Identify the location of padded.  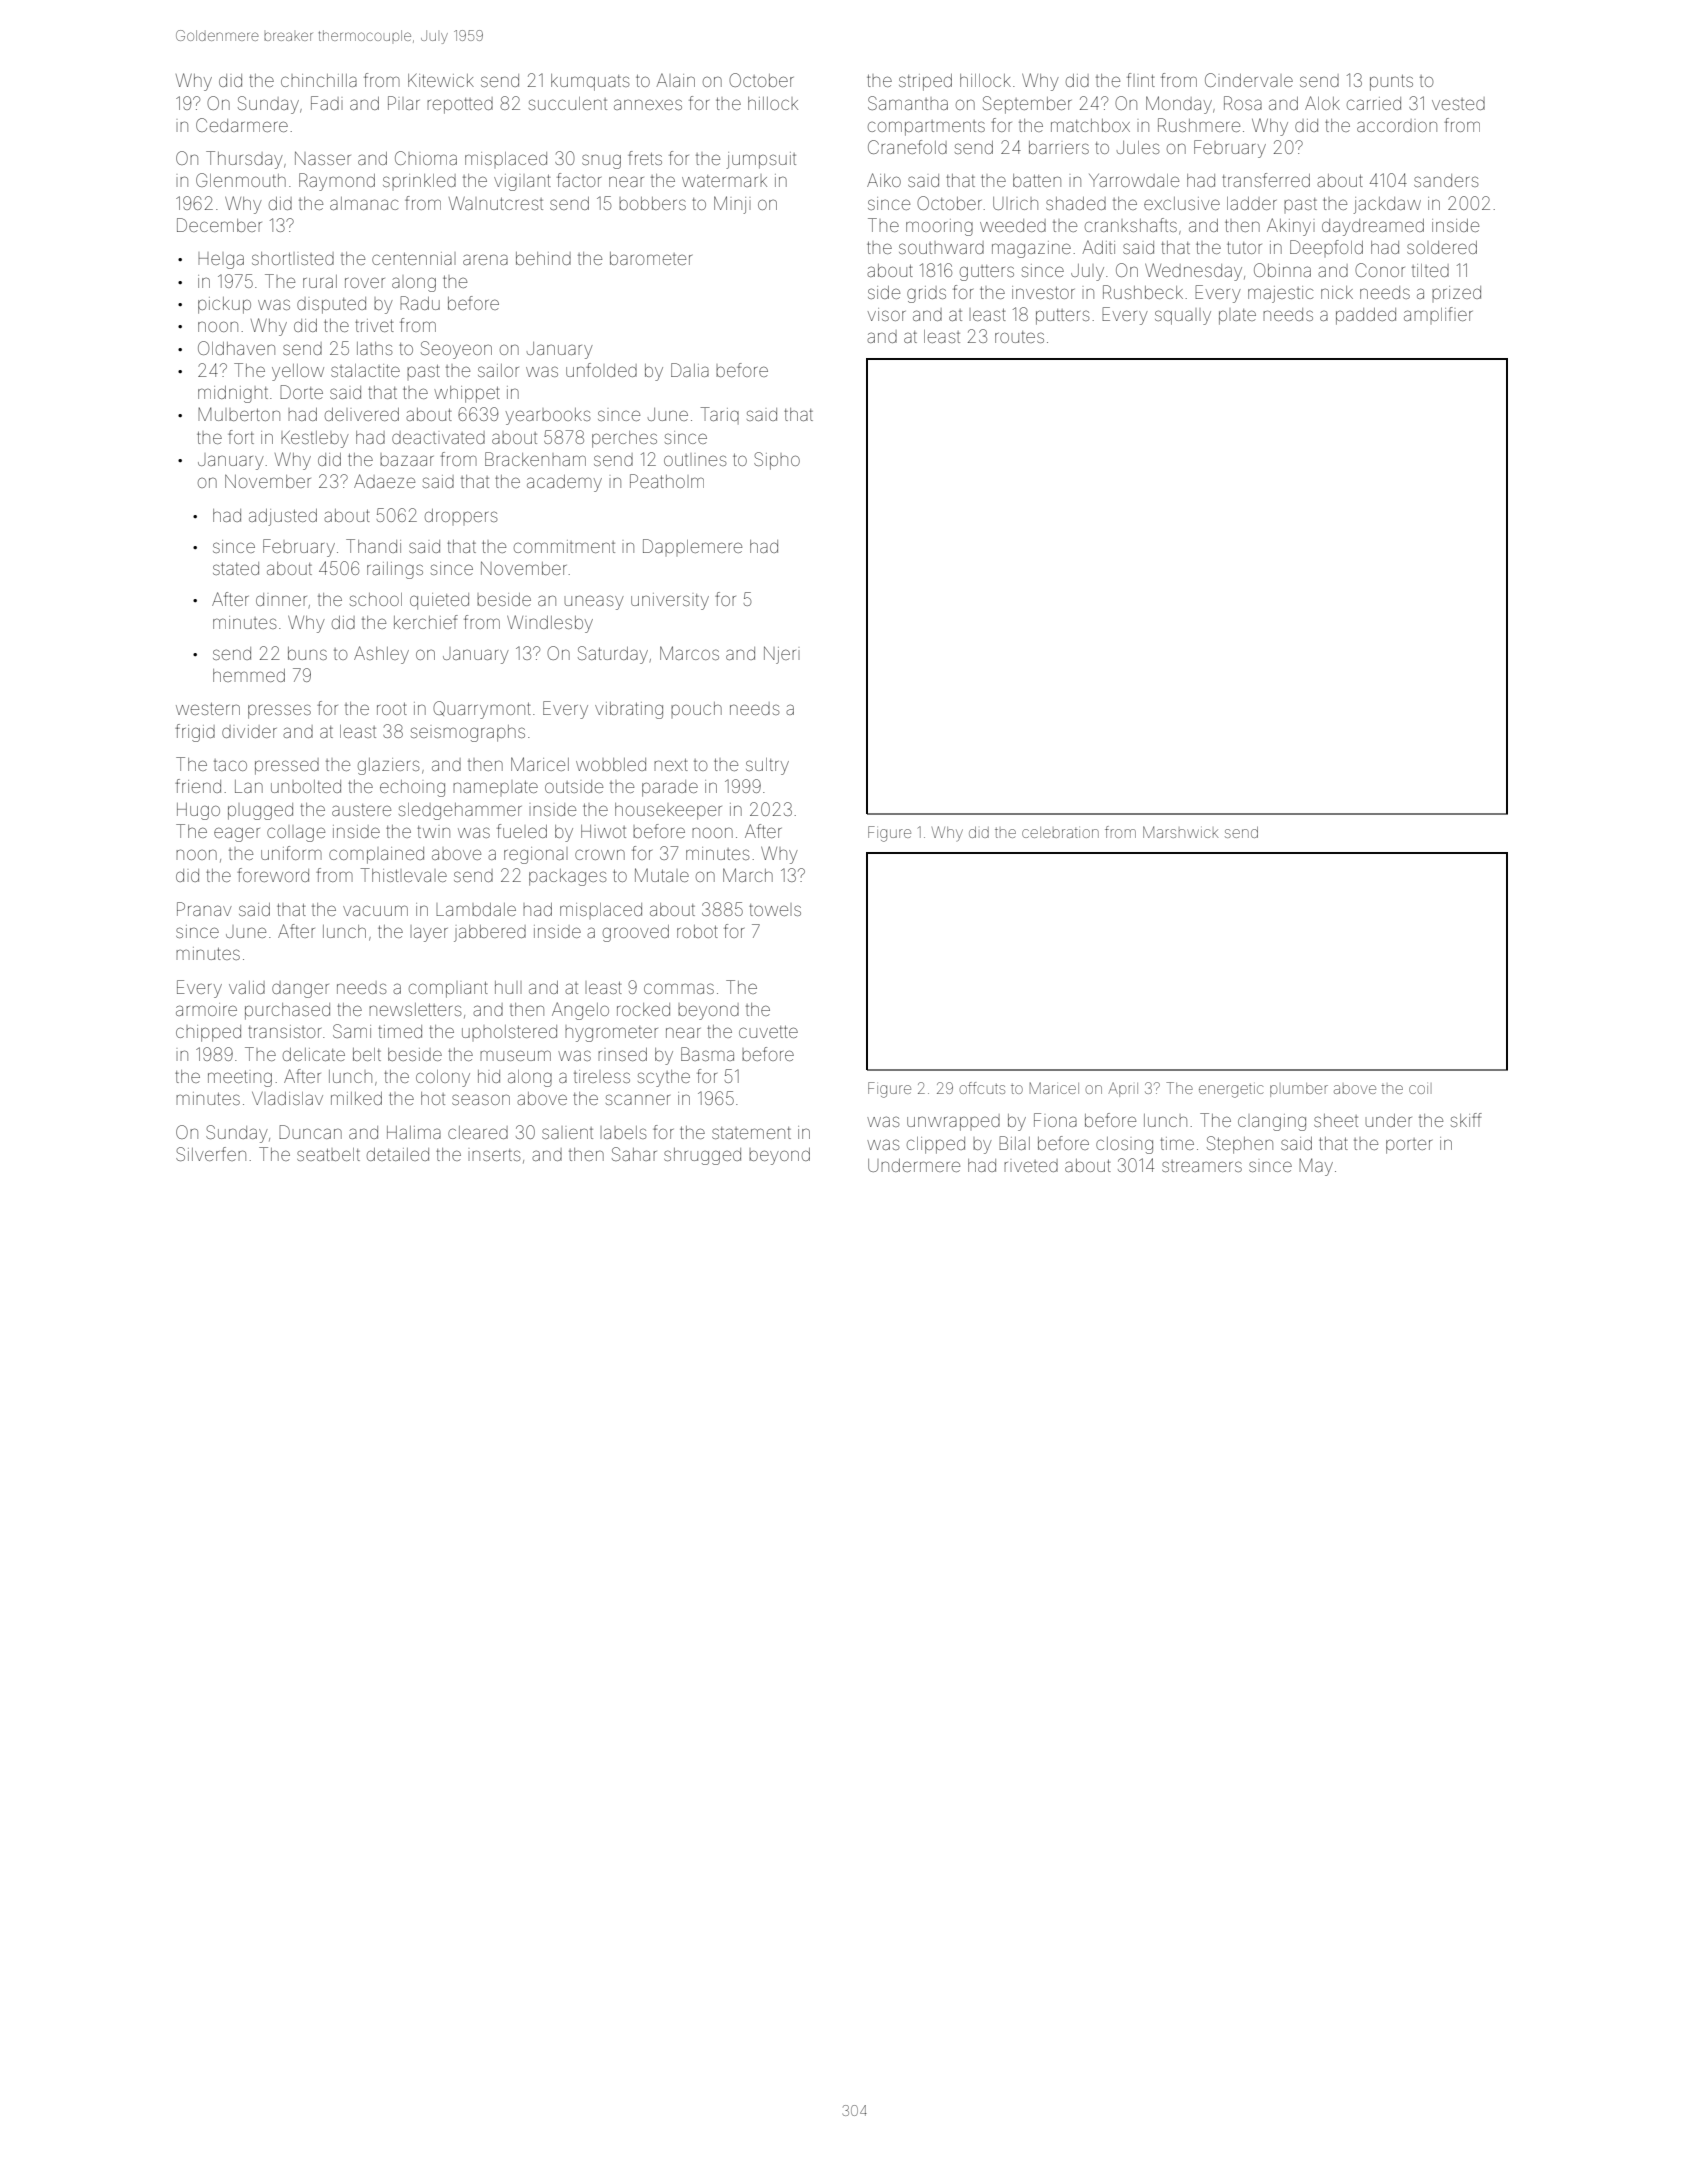
(1366, 316).
